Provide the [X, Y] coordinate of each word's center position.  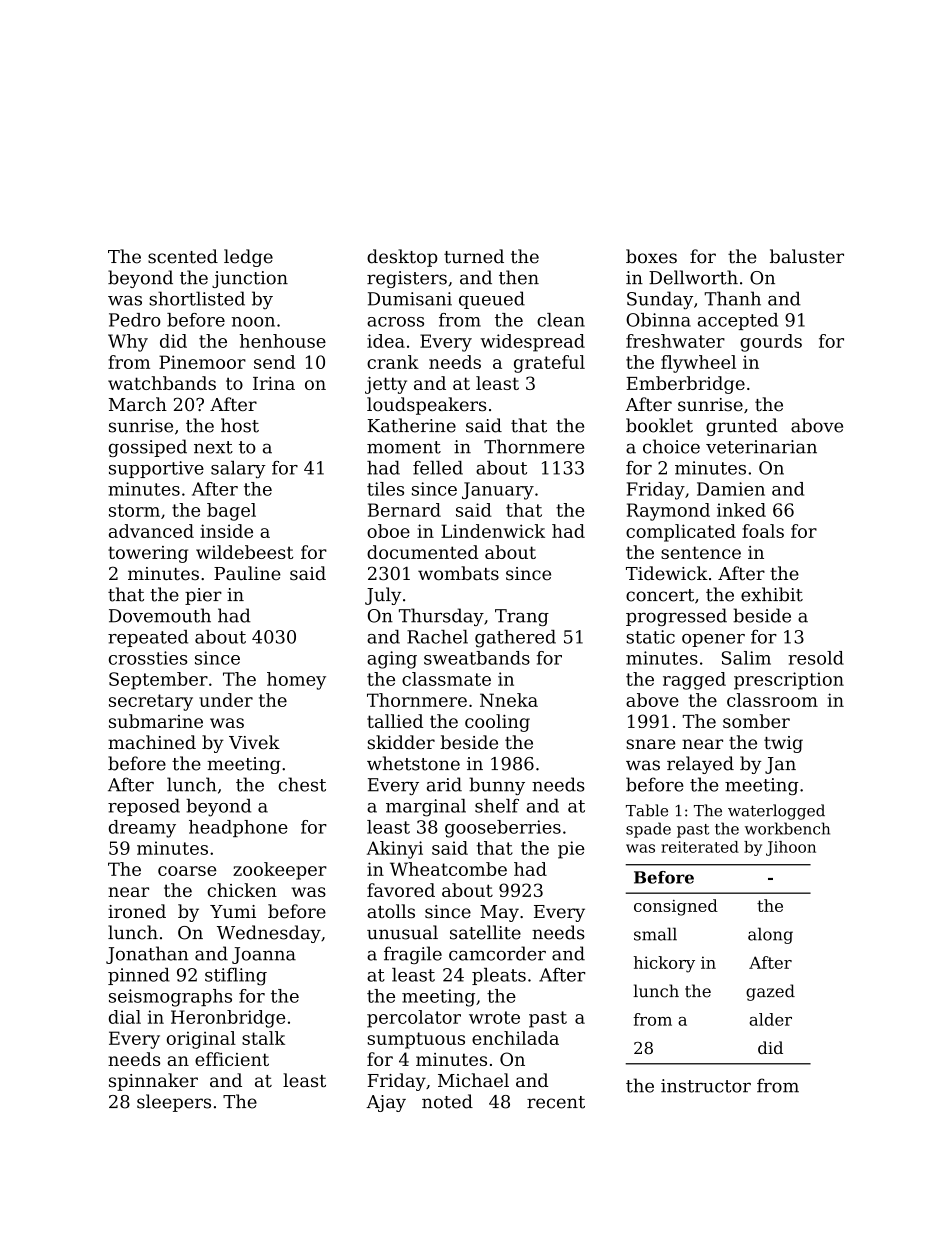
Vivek [254, 742]
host [240, 425]
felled [438, 468]
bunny [497, 786]
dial [125, 1017]
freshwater [675, 341]
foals [763, 531]
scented [183, 256]
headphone [238, 828]
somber [756, 721]
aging [392, 660]
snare [650, 744]
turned [474, 256]
